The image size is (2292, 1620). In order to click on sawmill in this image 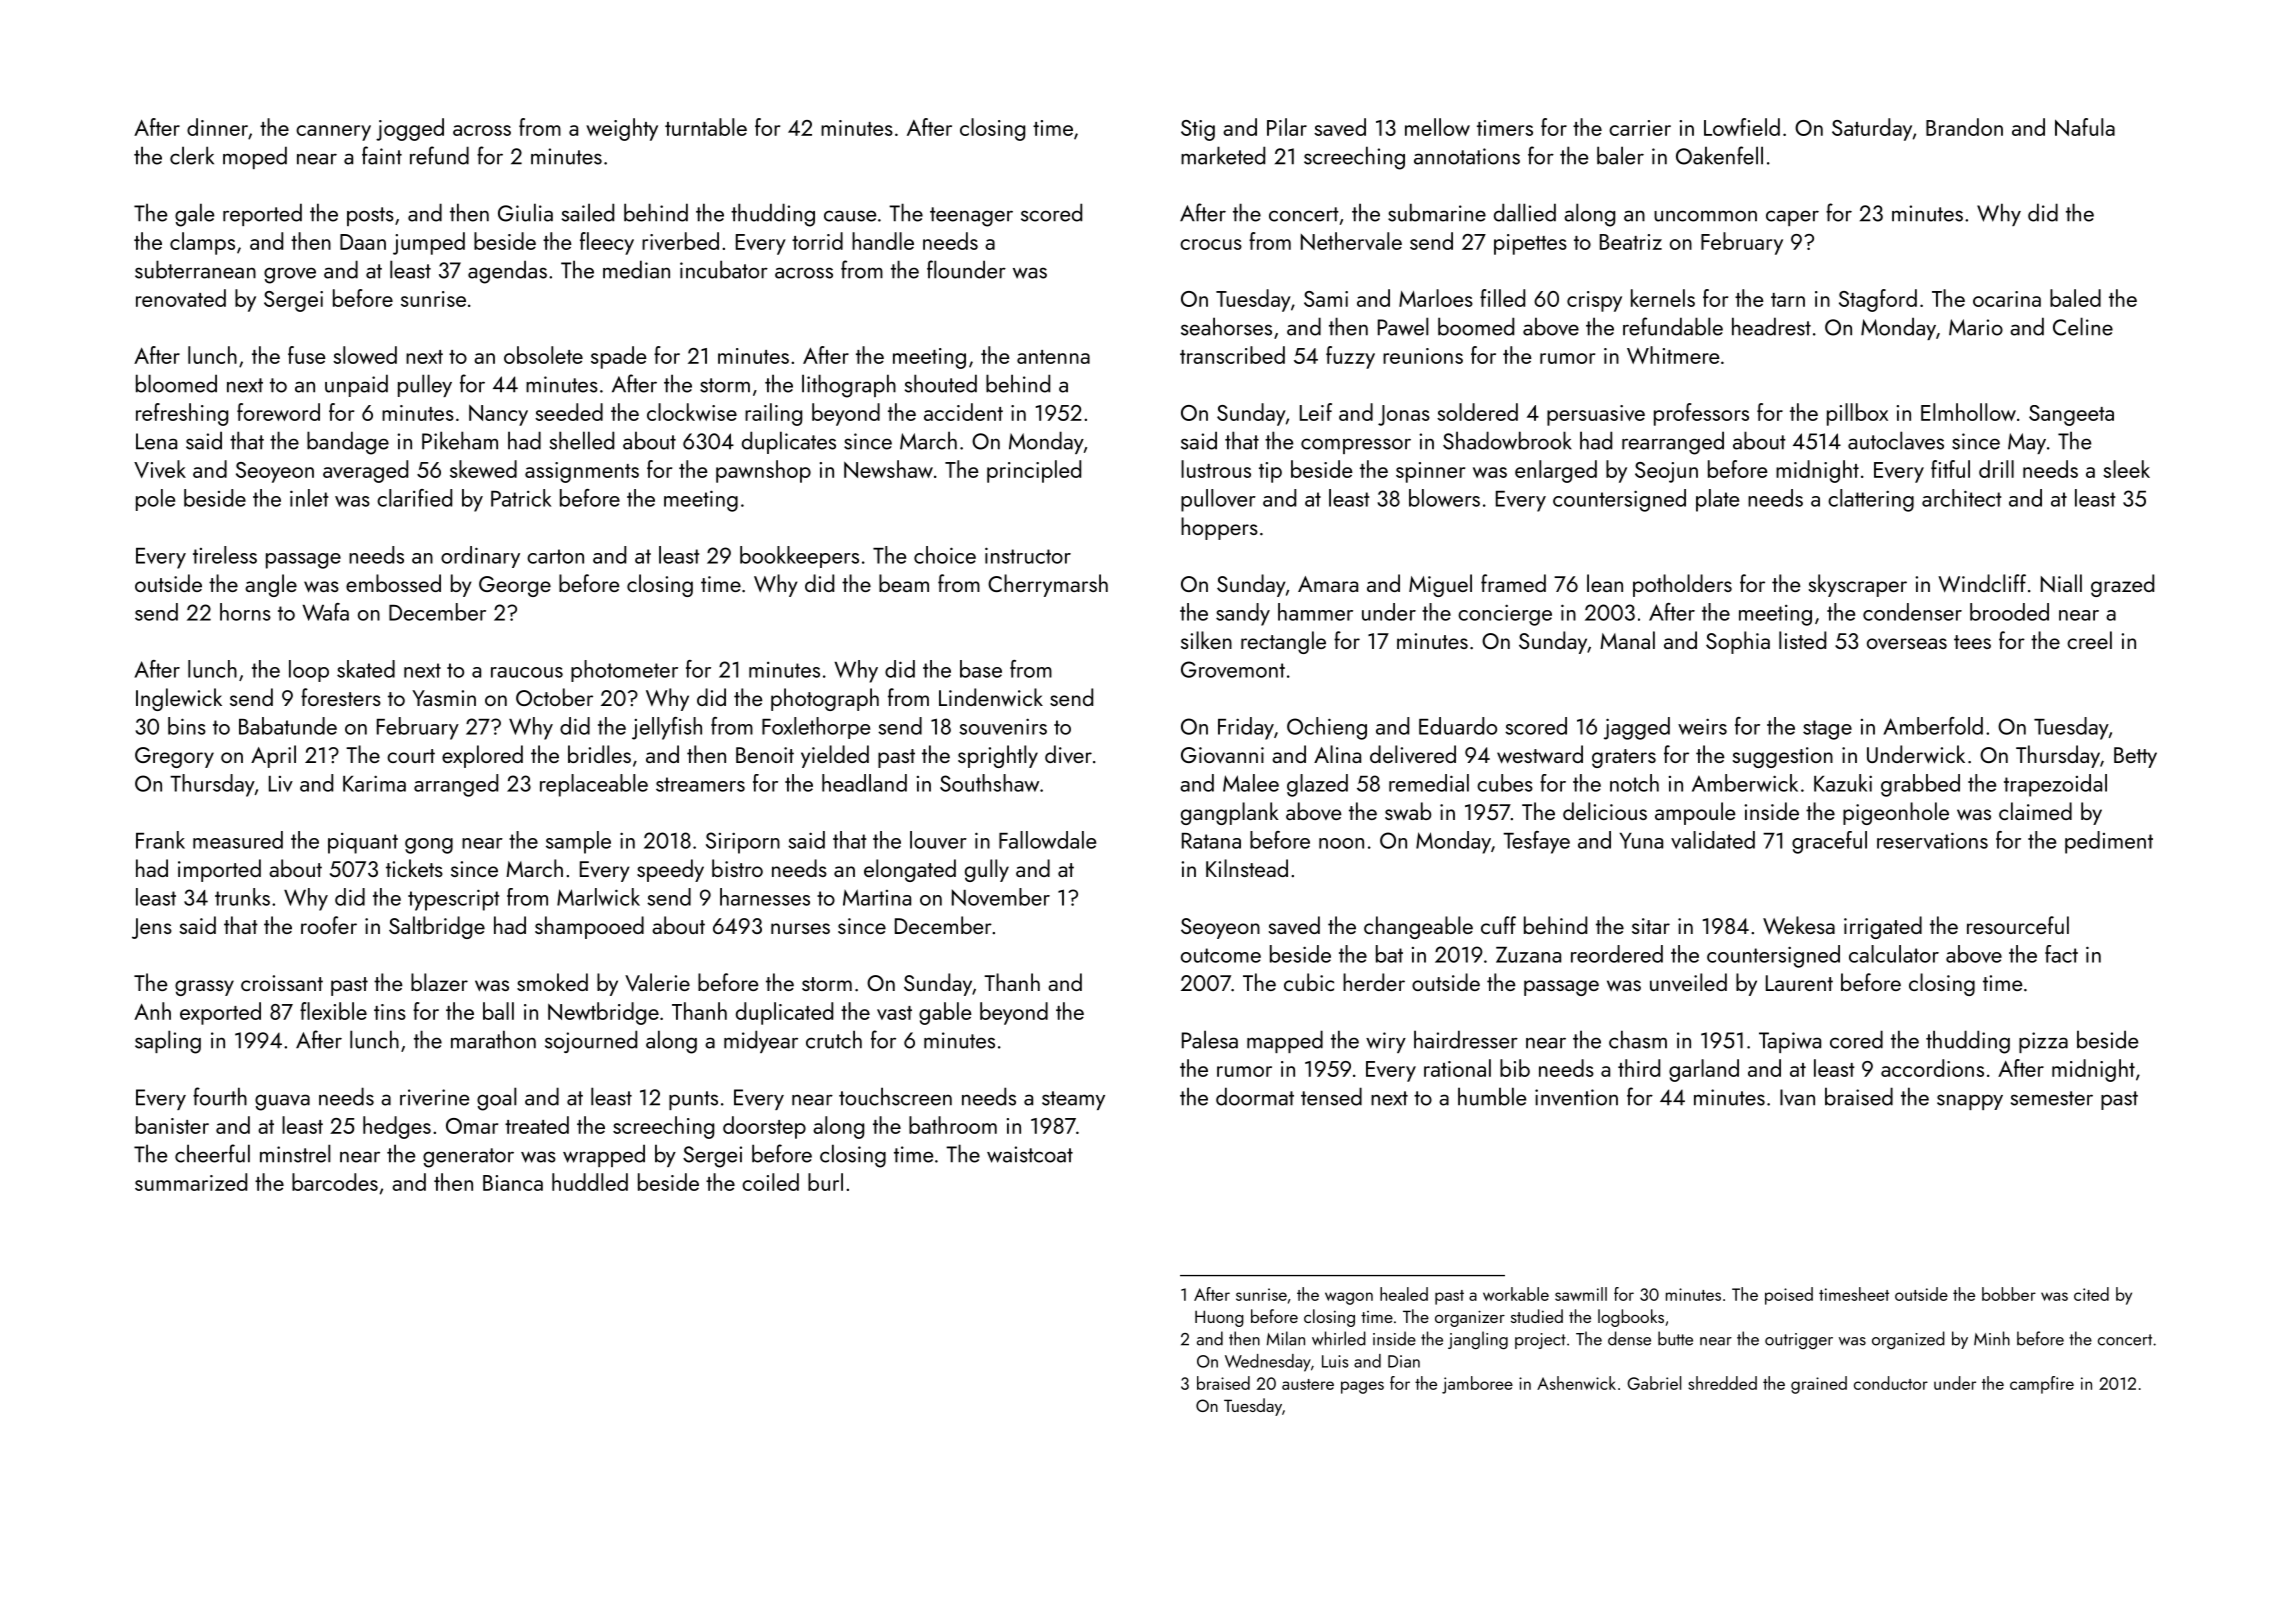, I will do `click(1581, 1294)`.
